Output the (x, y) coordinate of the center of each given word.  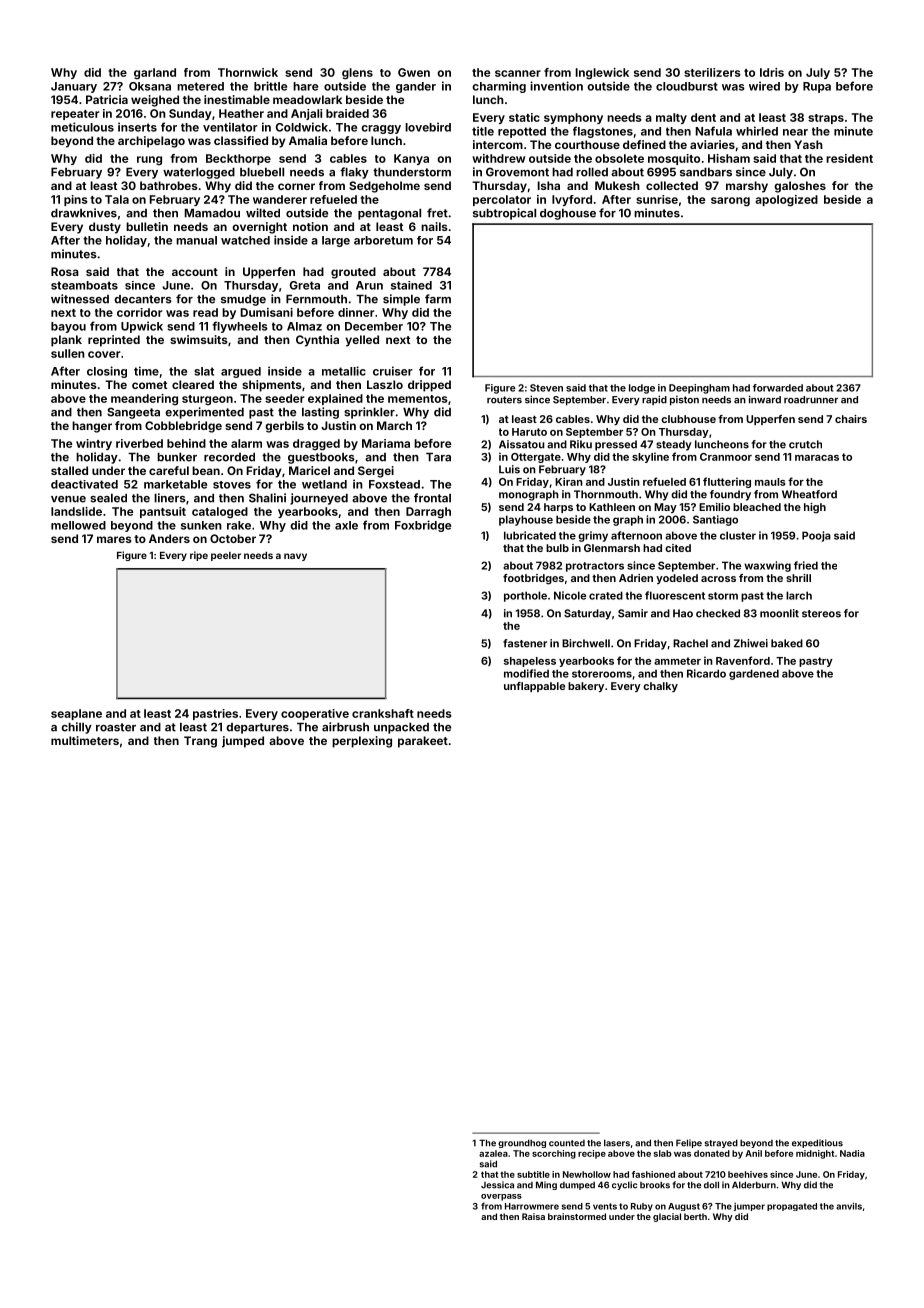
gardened (754, 674)
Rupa (817, 87)
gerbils (284, 427)
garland (155, 73)
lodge (642, 389)
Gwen (414, 72)
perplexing (362, 742)
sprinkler (369, 413)
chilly (76, 728)
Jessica (497, 1185)
